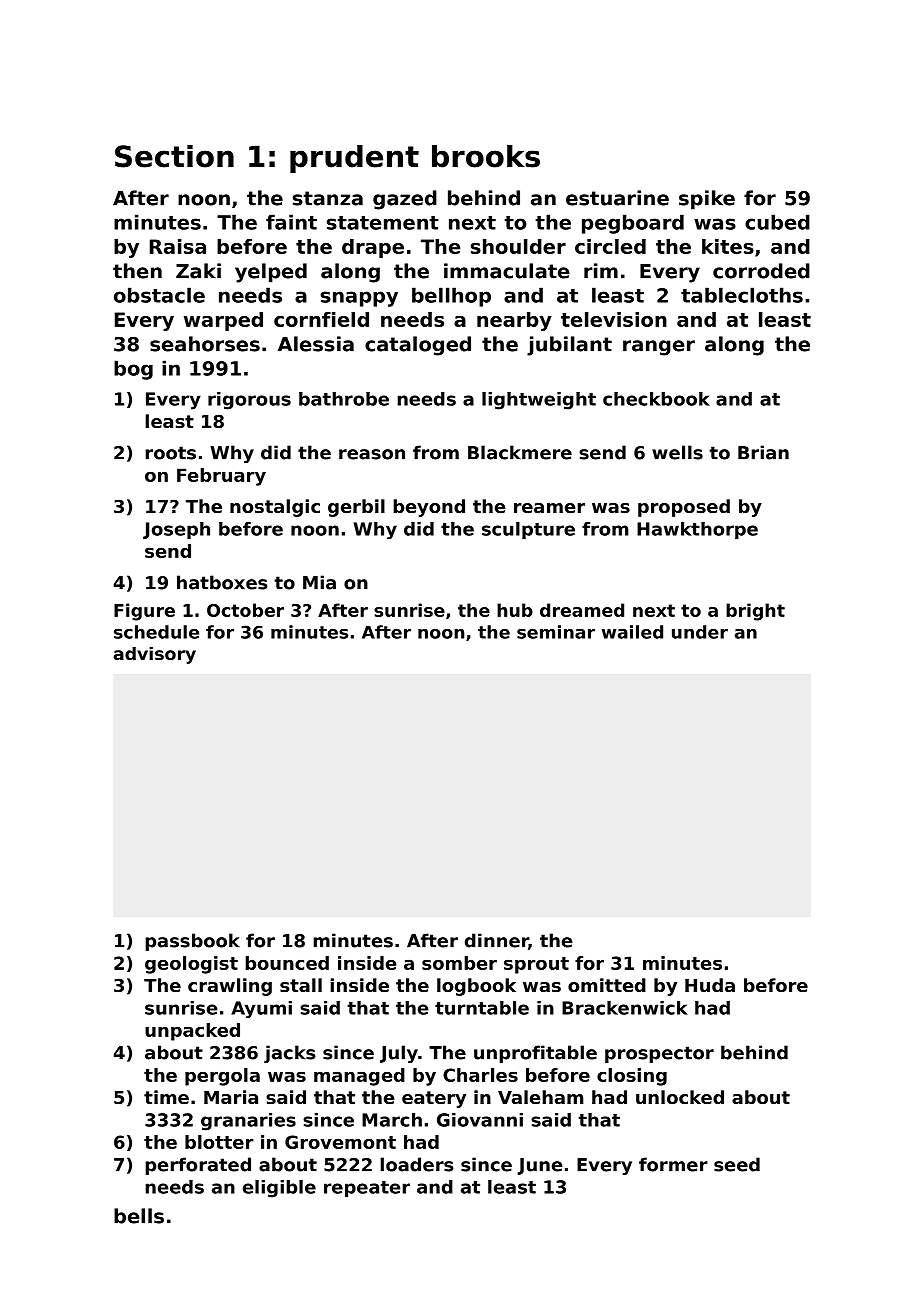 Image resolution: width=924 pixels, height=1314 pixels. What do you see at coordinates (205, 344) in the screenshot?
I see `seahorses` at bounding box center [205, 344].
